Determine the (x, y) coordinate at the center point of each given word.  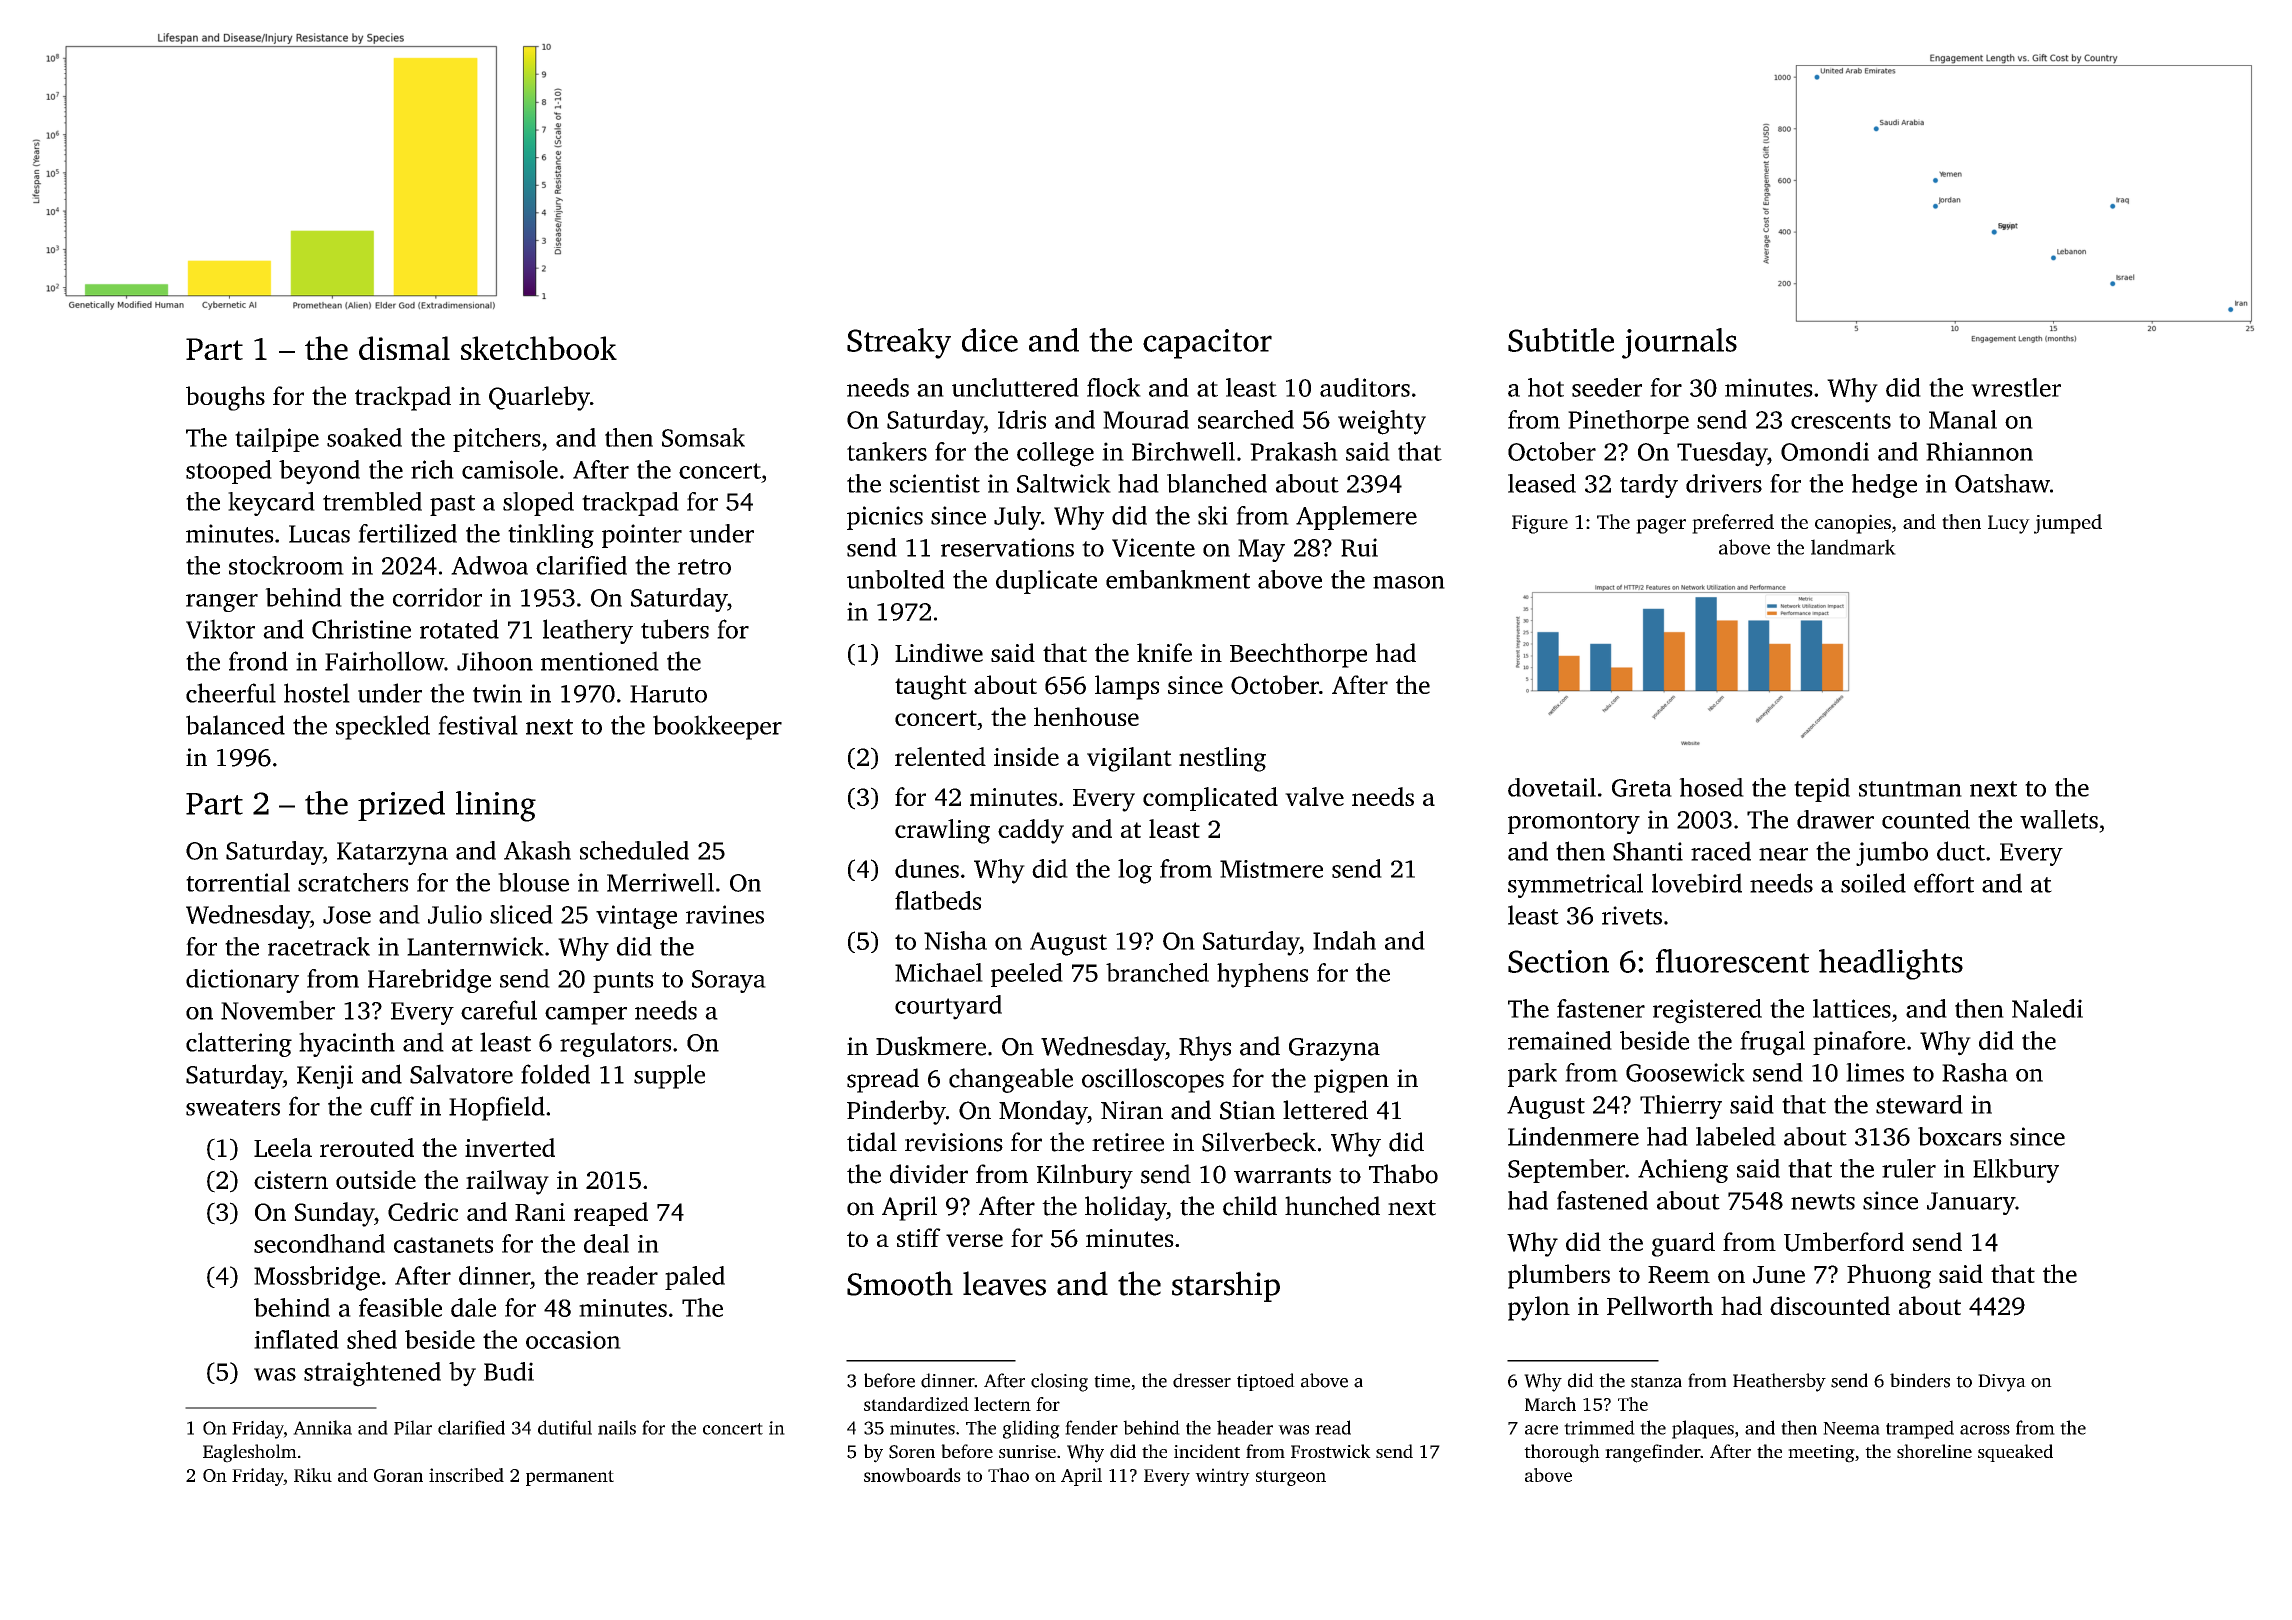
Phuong (1889, 1276)
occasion (573, 1340)
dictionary (242, 981)
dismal (404, 348)
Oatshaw (2002, 483)
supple (669, 1076)
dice (990, 340)
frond (258, 661)
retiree (1128, 1142)
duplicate (1046, 582)
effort (1944, 883)
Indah (1344, 940)
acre (1541, 1430)
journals (1679, 343)
